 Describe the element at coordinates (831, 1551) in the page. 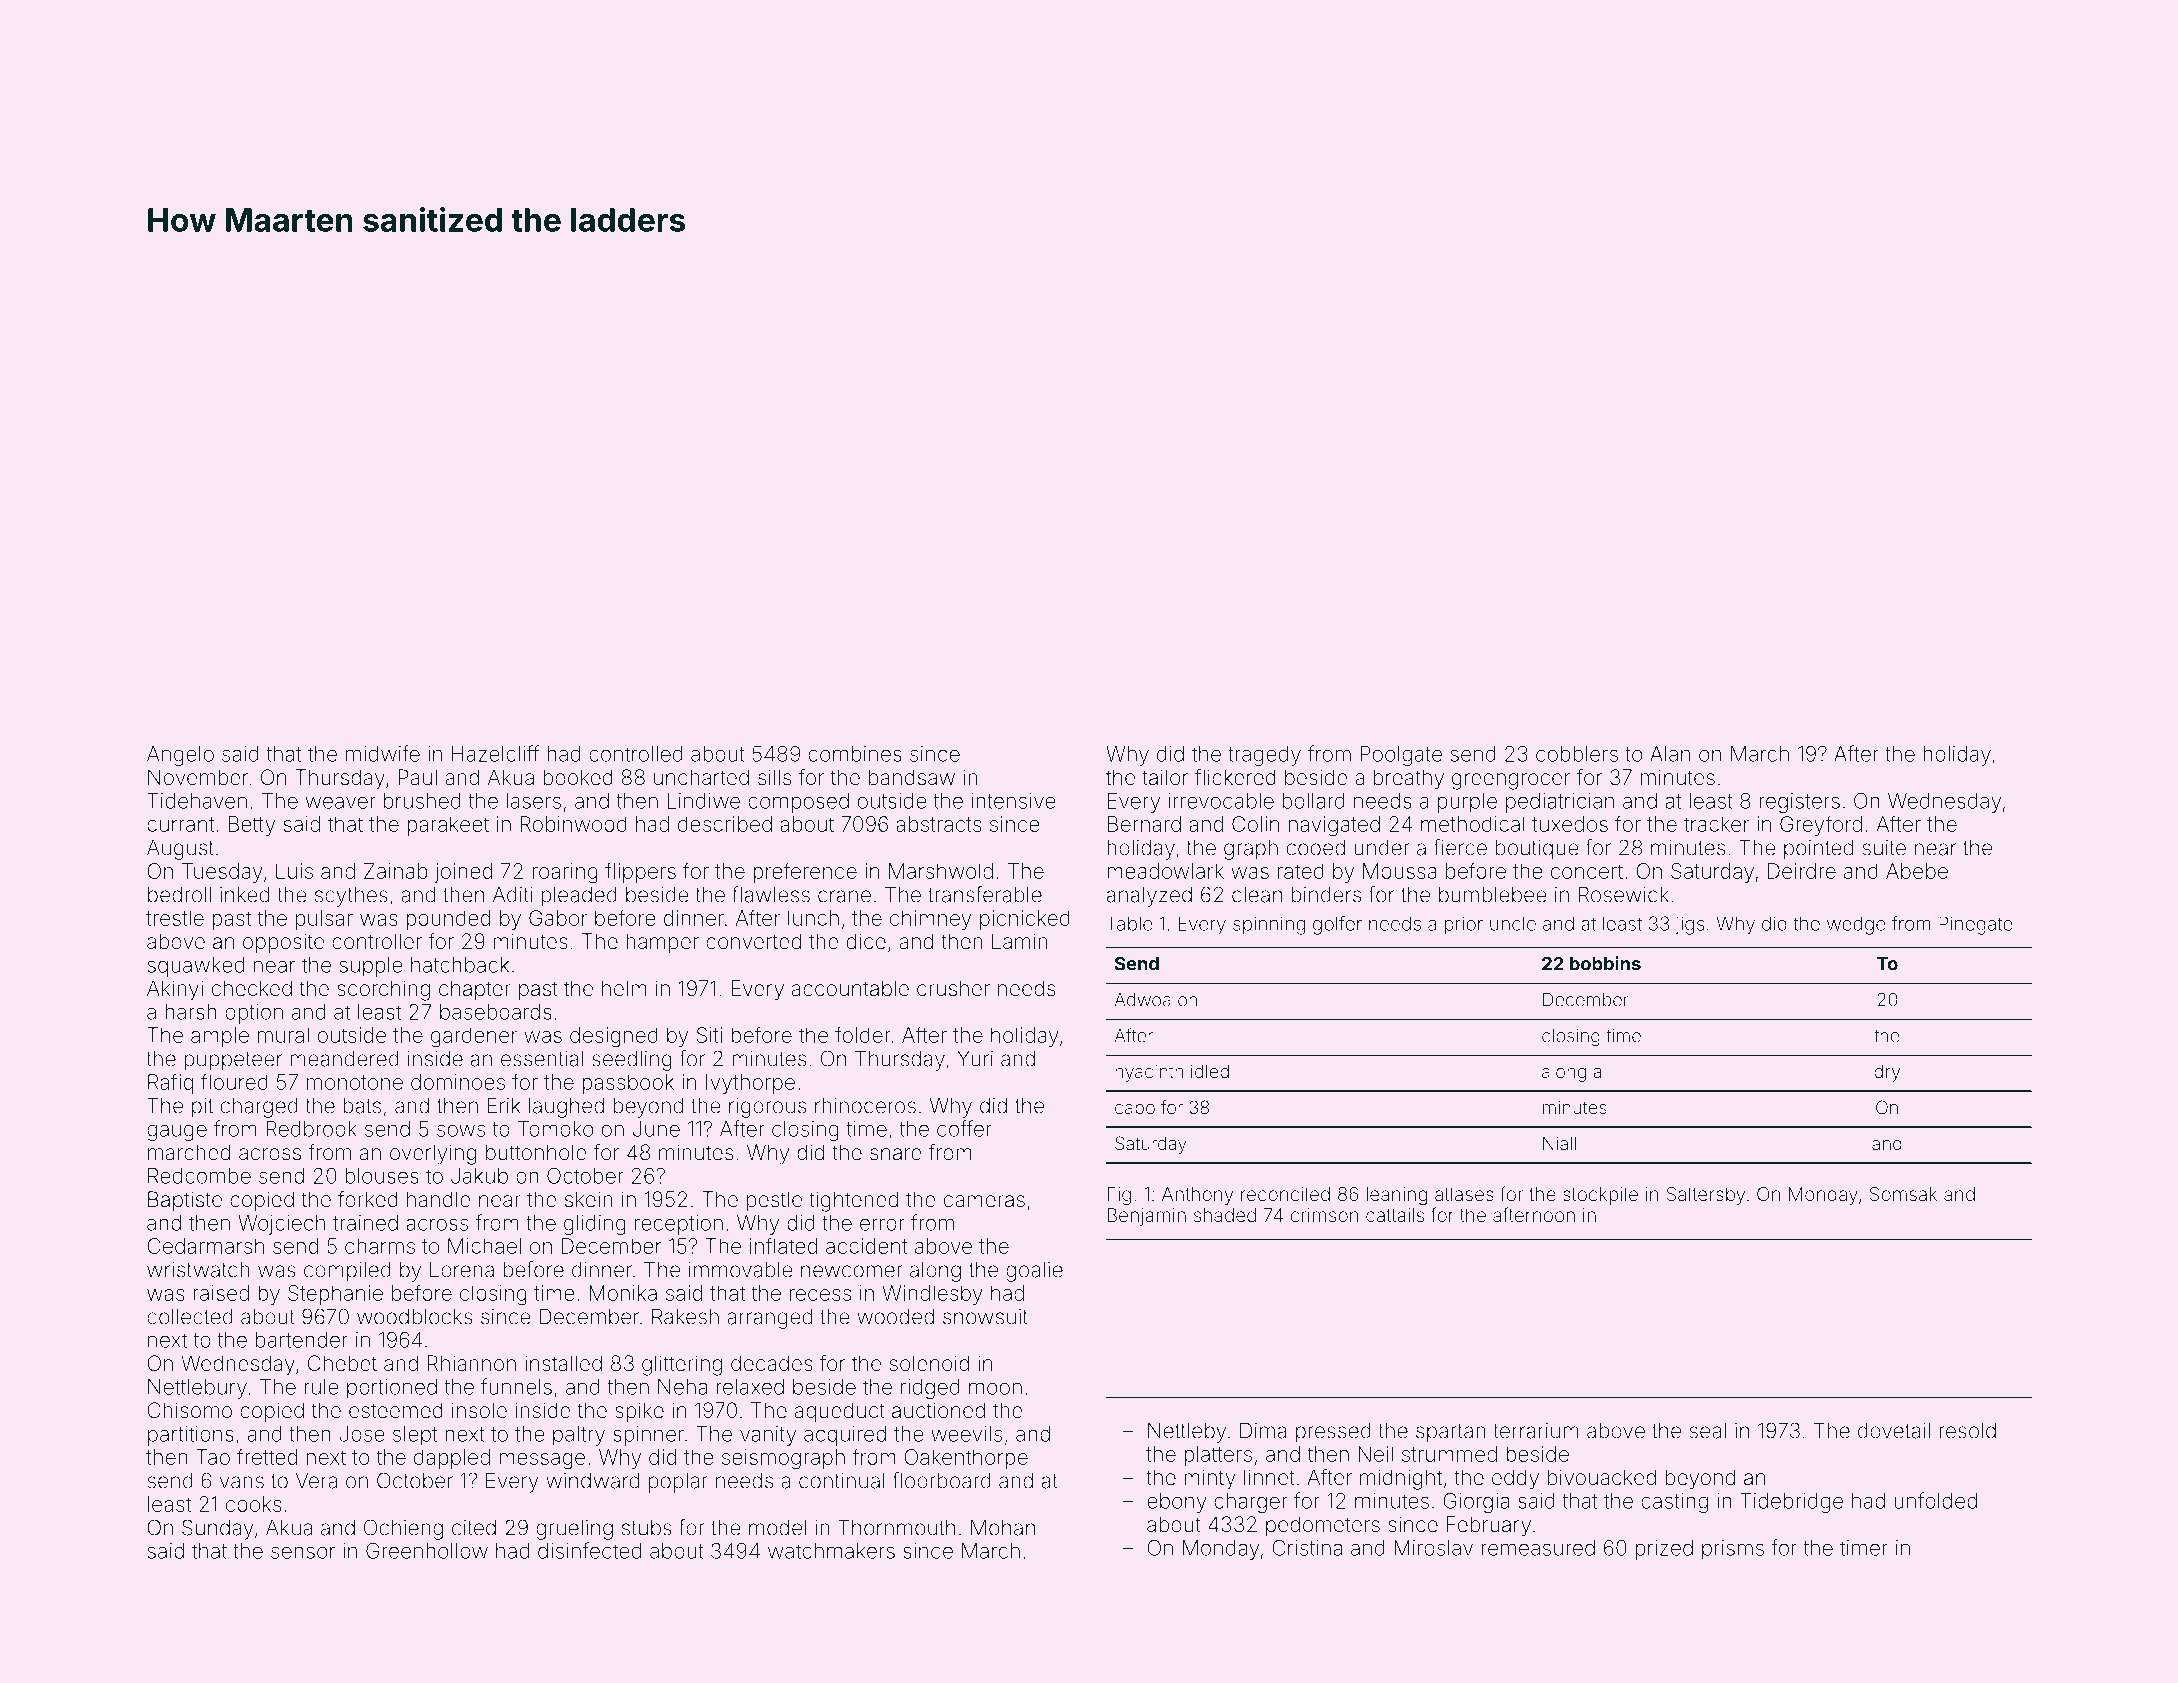

I see `watchmakers` at that location.
